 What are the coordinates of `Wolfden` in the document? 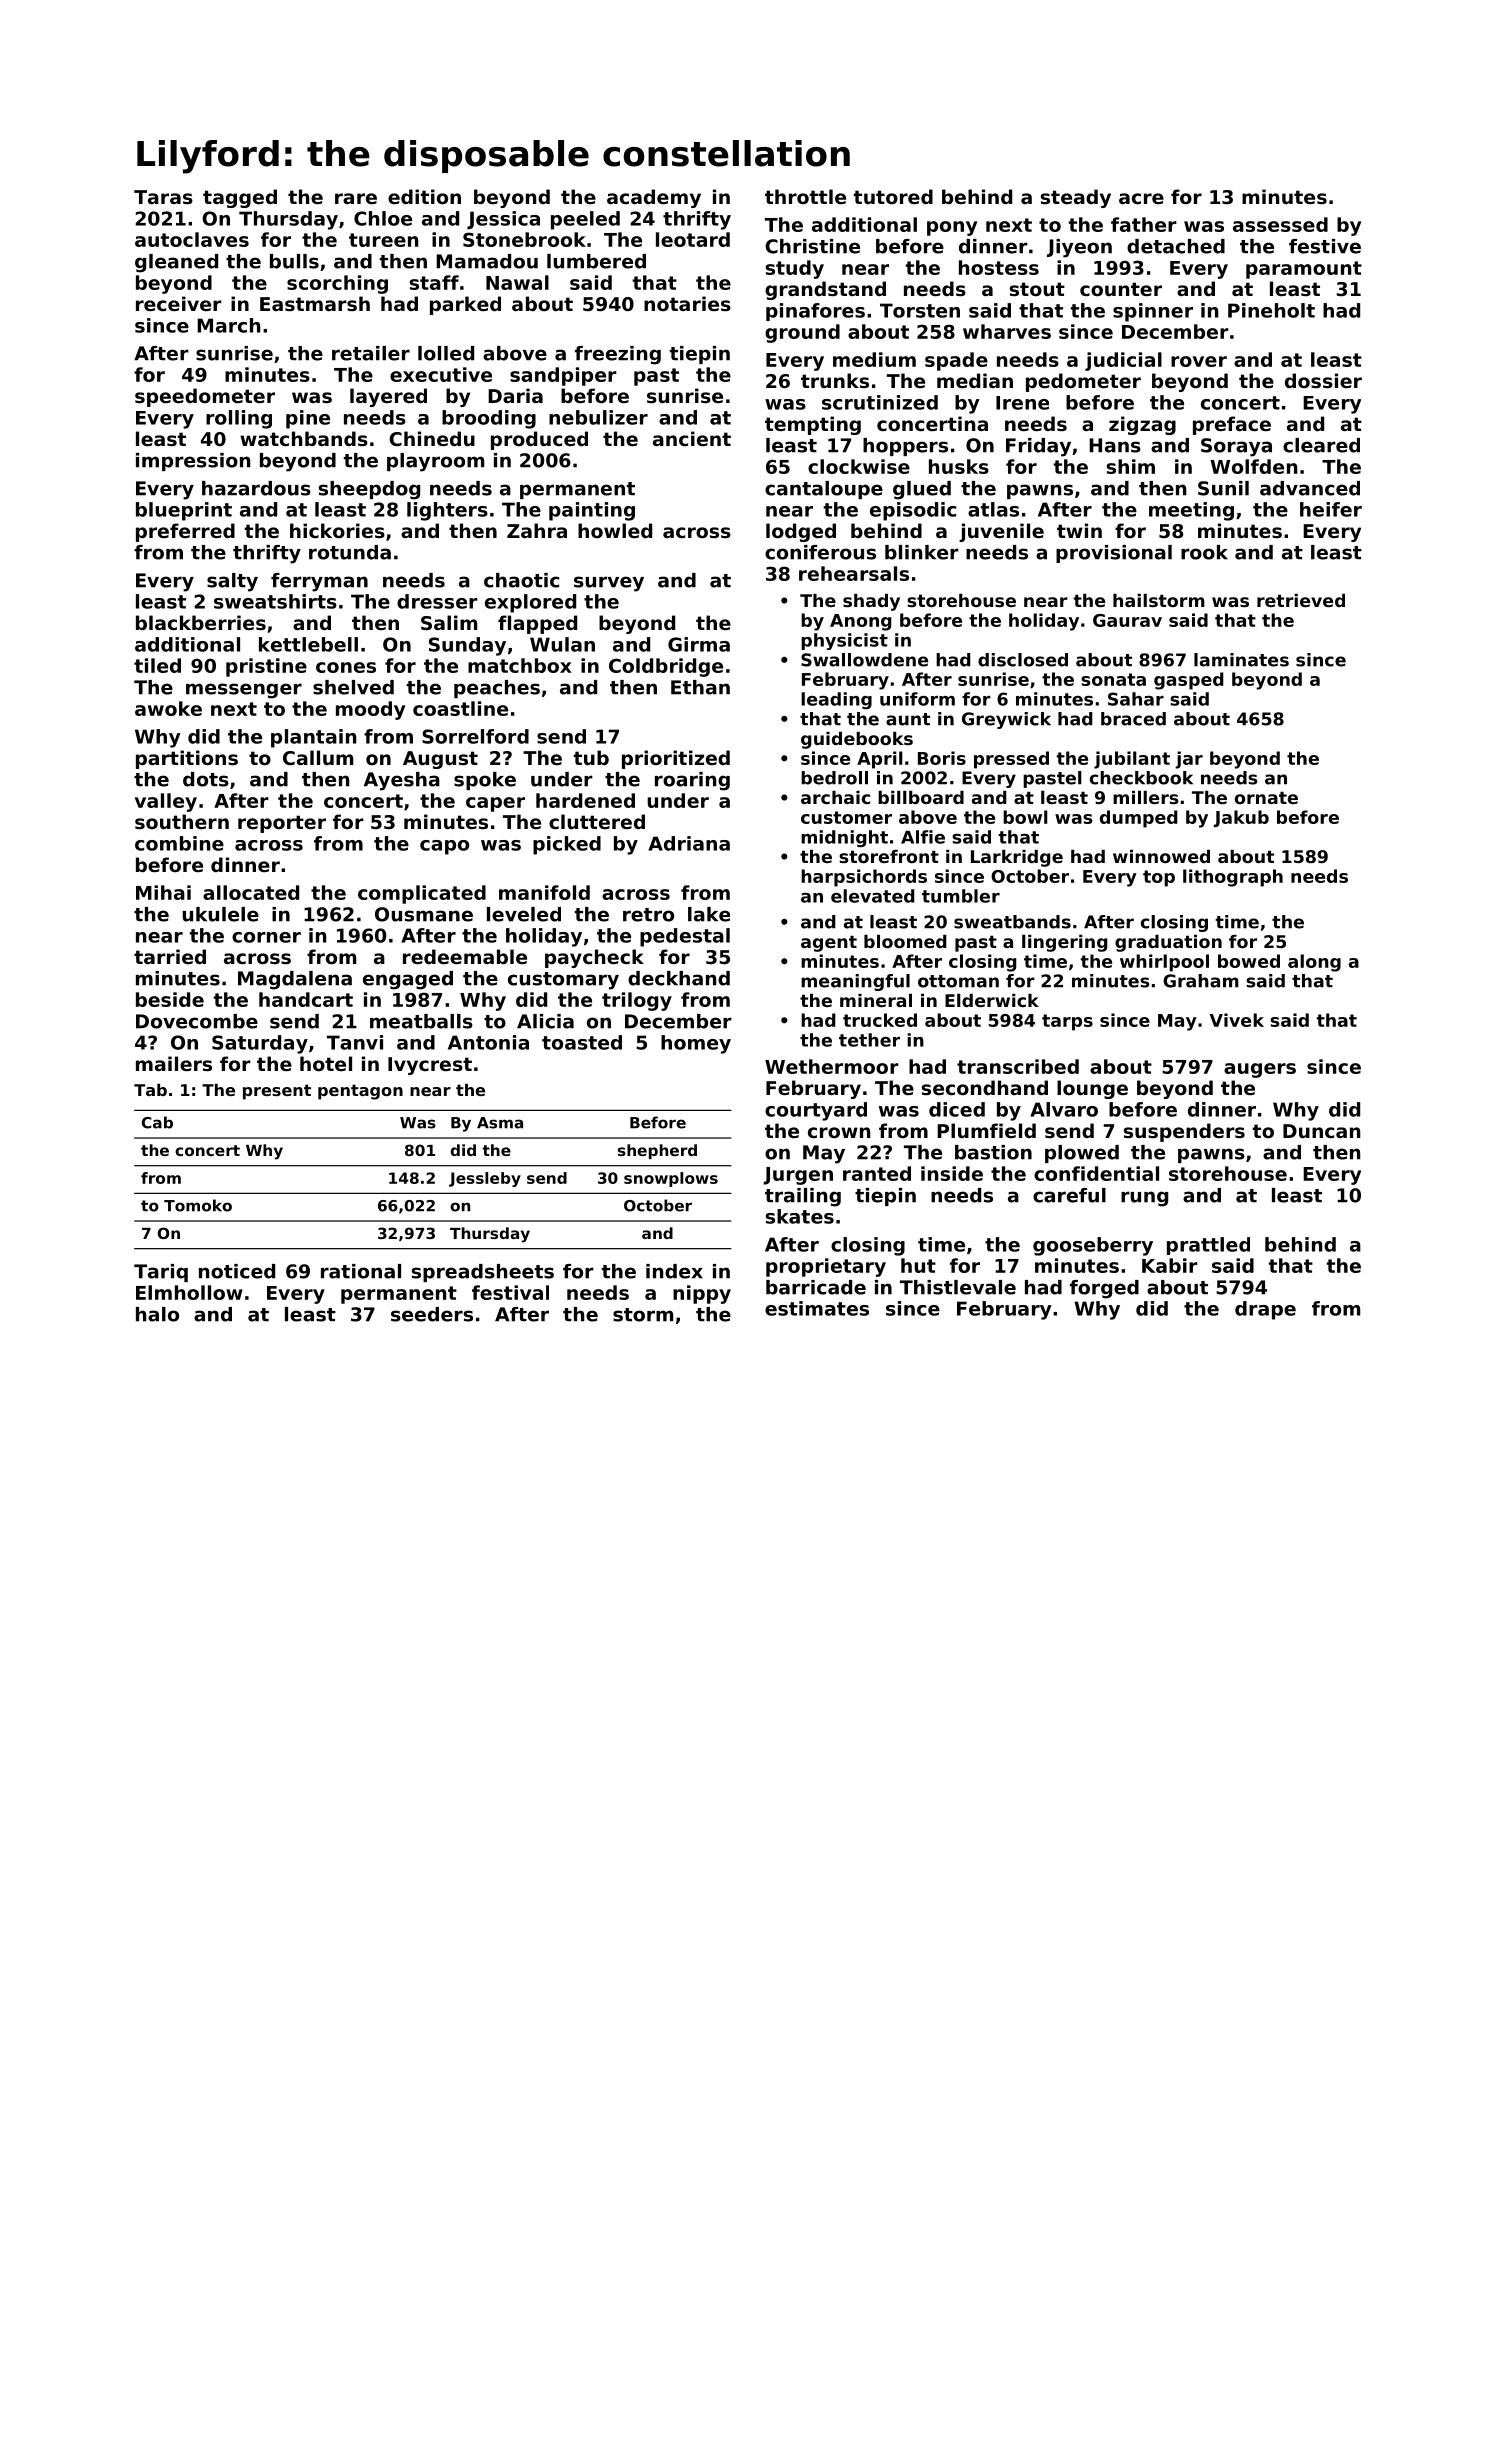 It's located at (1254, 466).
